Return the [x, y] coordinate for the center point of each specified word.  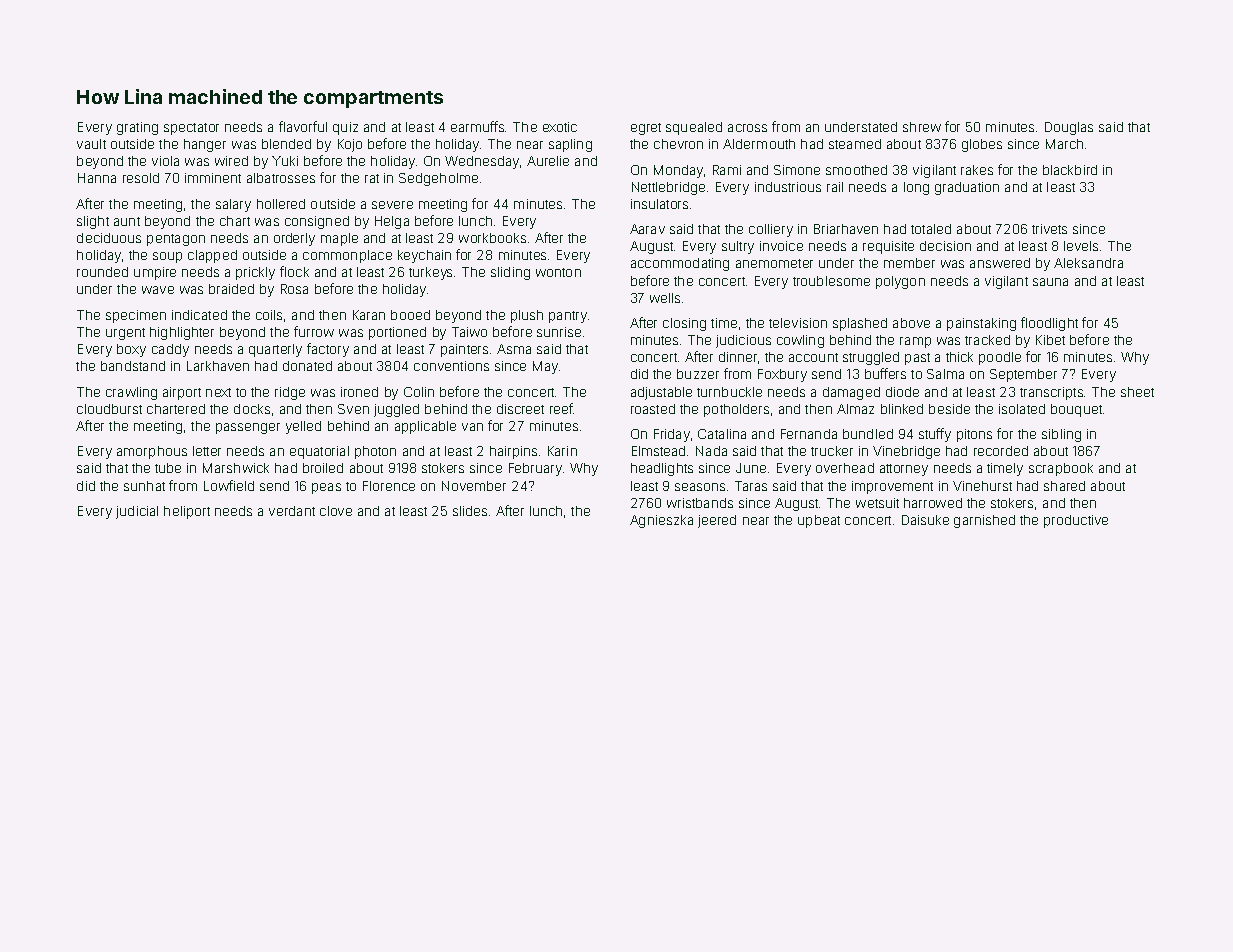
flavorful [303, 126]
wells [665, 298]
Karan [369, 315]
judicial [137, 512]
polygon [900, 282]
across [747, 128]
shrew [922, 127]
